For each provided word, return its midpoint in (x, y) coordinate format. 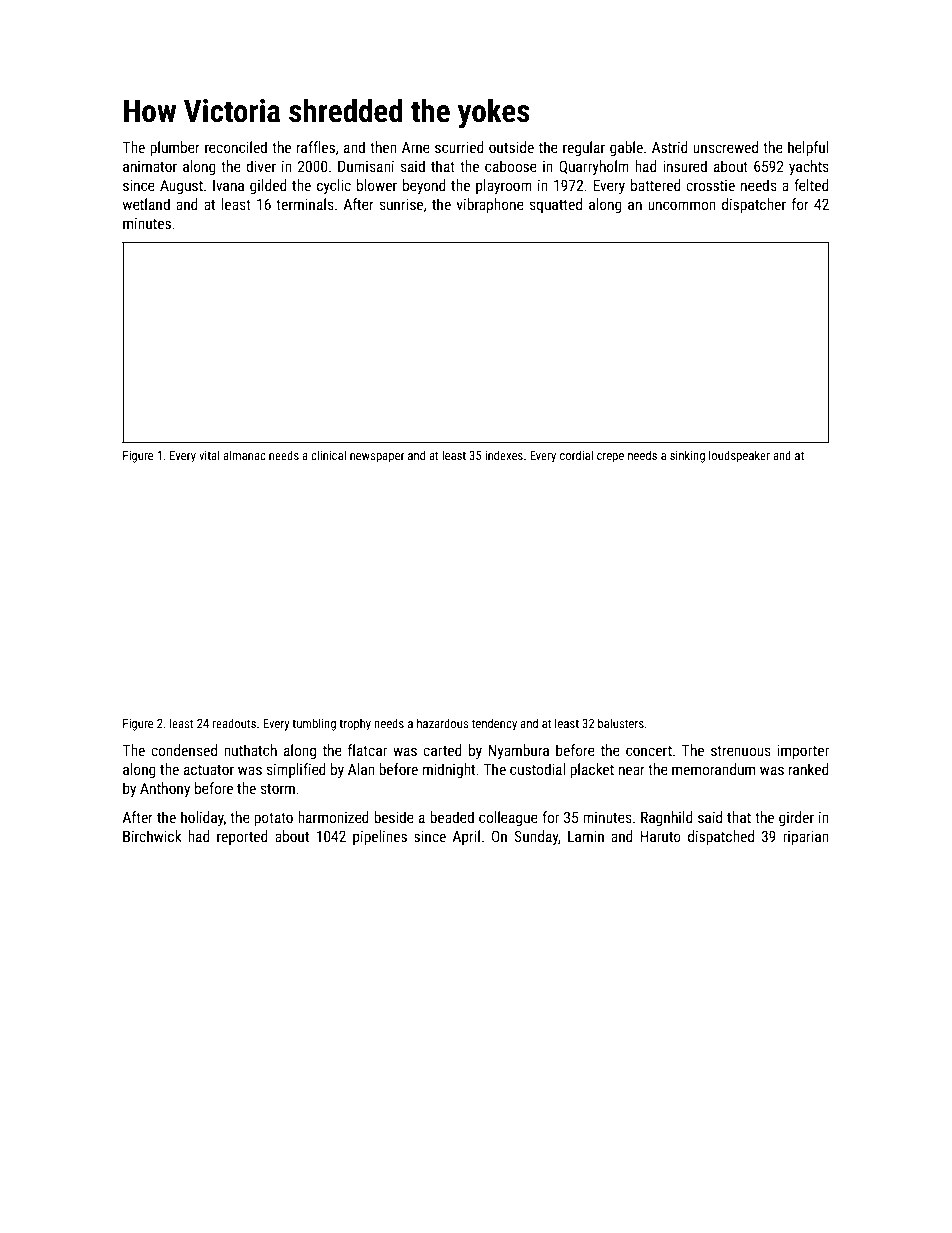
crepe (610, 458)
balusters (621, 723)
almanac (244, 455)
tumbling (314, 724)
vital (209, 455)
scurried (459, 147)
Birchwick (152, 836)
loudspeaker (739, 456)
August (181, 186)
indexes (504, 455)
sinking (687, 456)
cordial (576, 455)
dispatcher (754, 205)
